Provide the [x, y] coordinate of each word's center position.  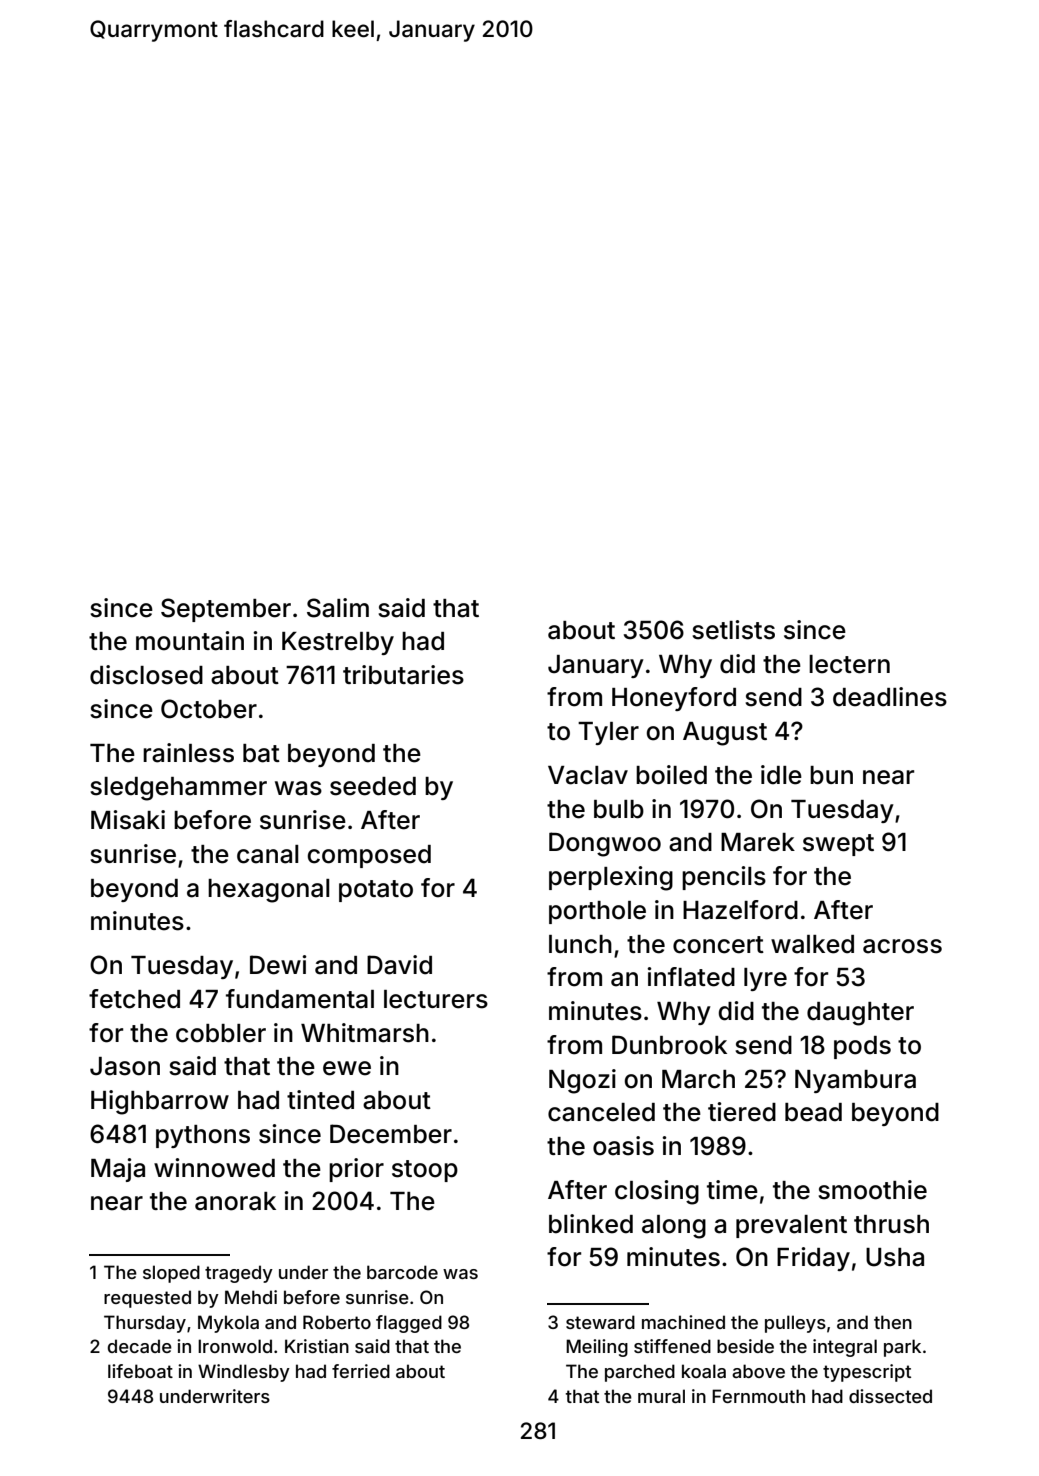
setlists [733, 630]
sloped [171, 1274]
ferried [361, 1371]
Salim [338, 608]
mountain [190, 641]
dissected [890, 1396]
